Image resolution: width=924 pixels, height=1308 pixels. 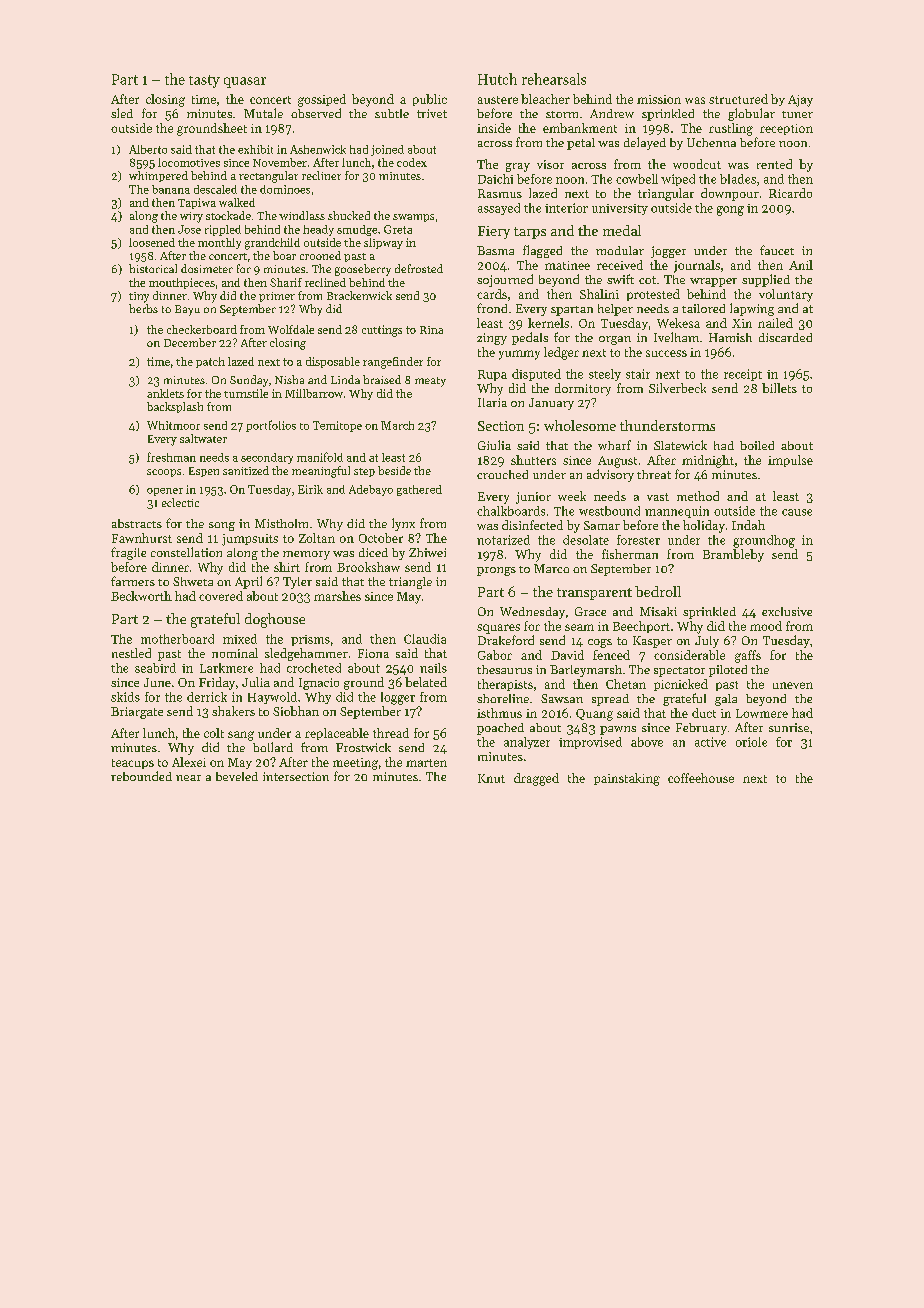 I want to click on loosened, so click(x=152, y=242).
